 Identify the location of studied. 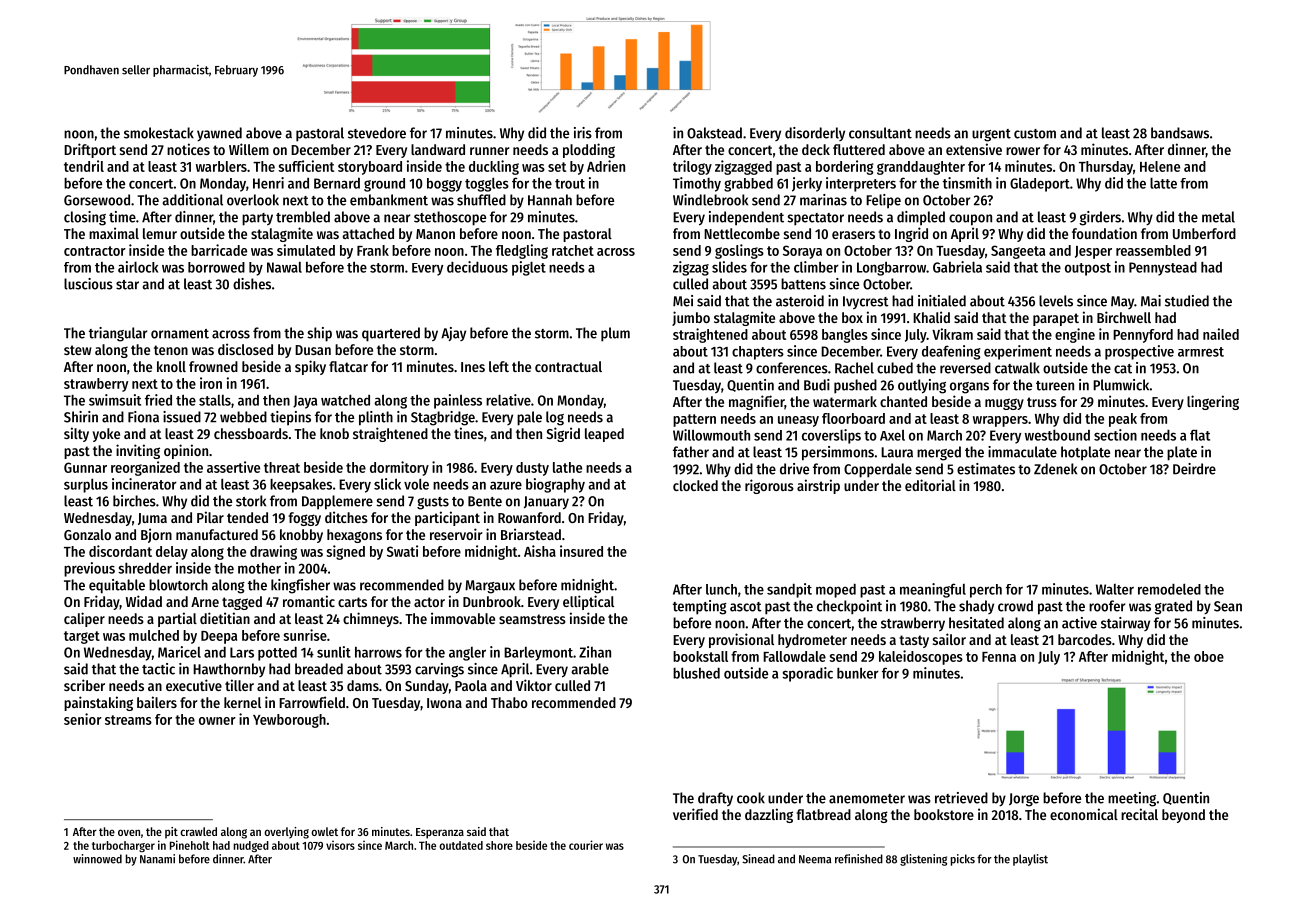
(1187, 301).
